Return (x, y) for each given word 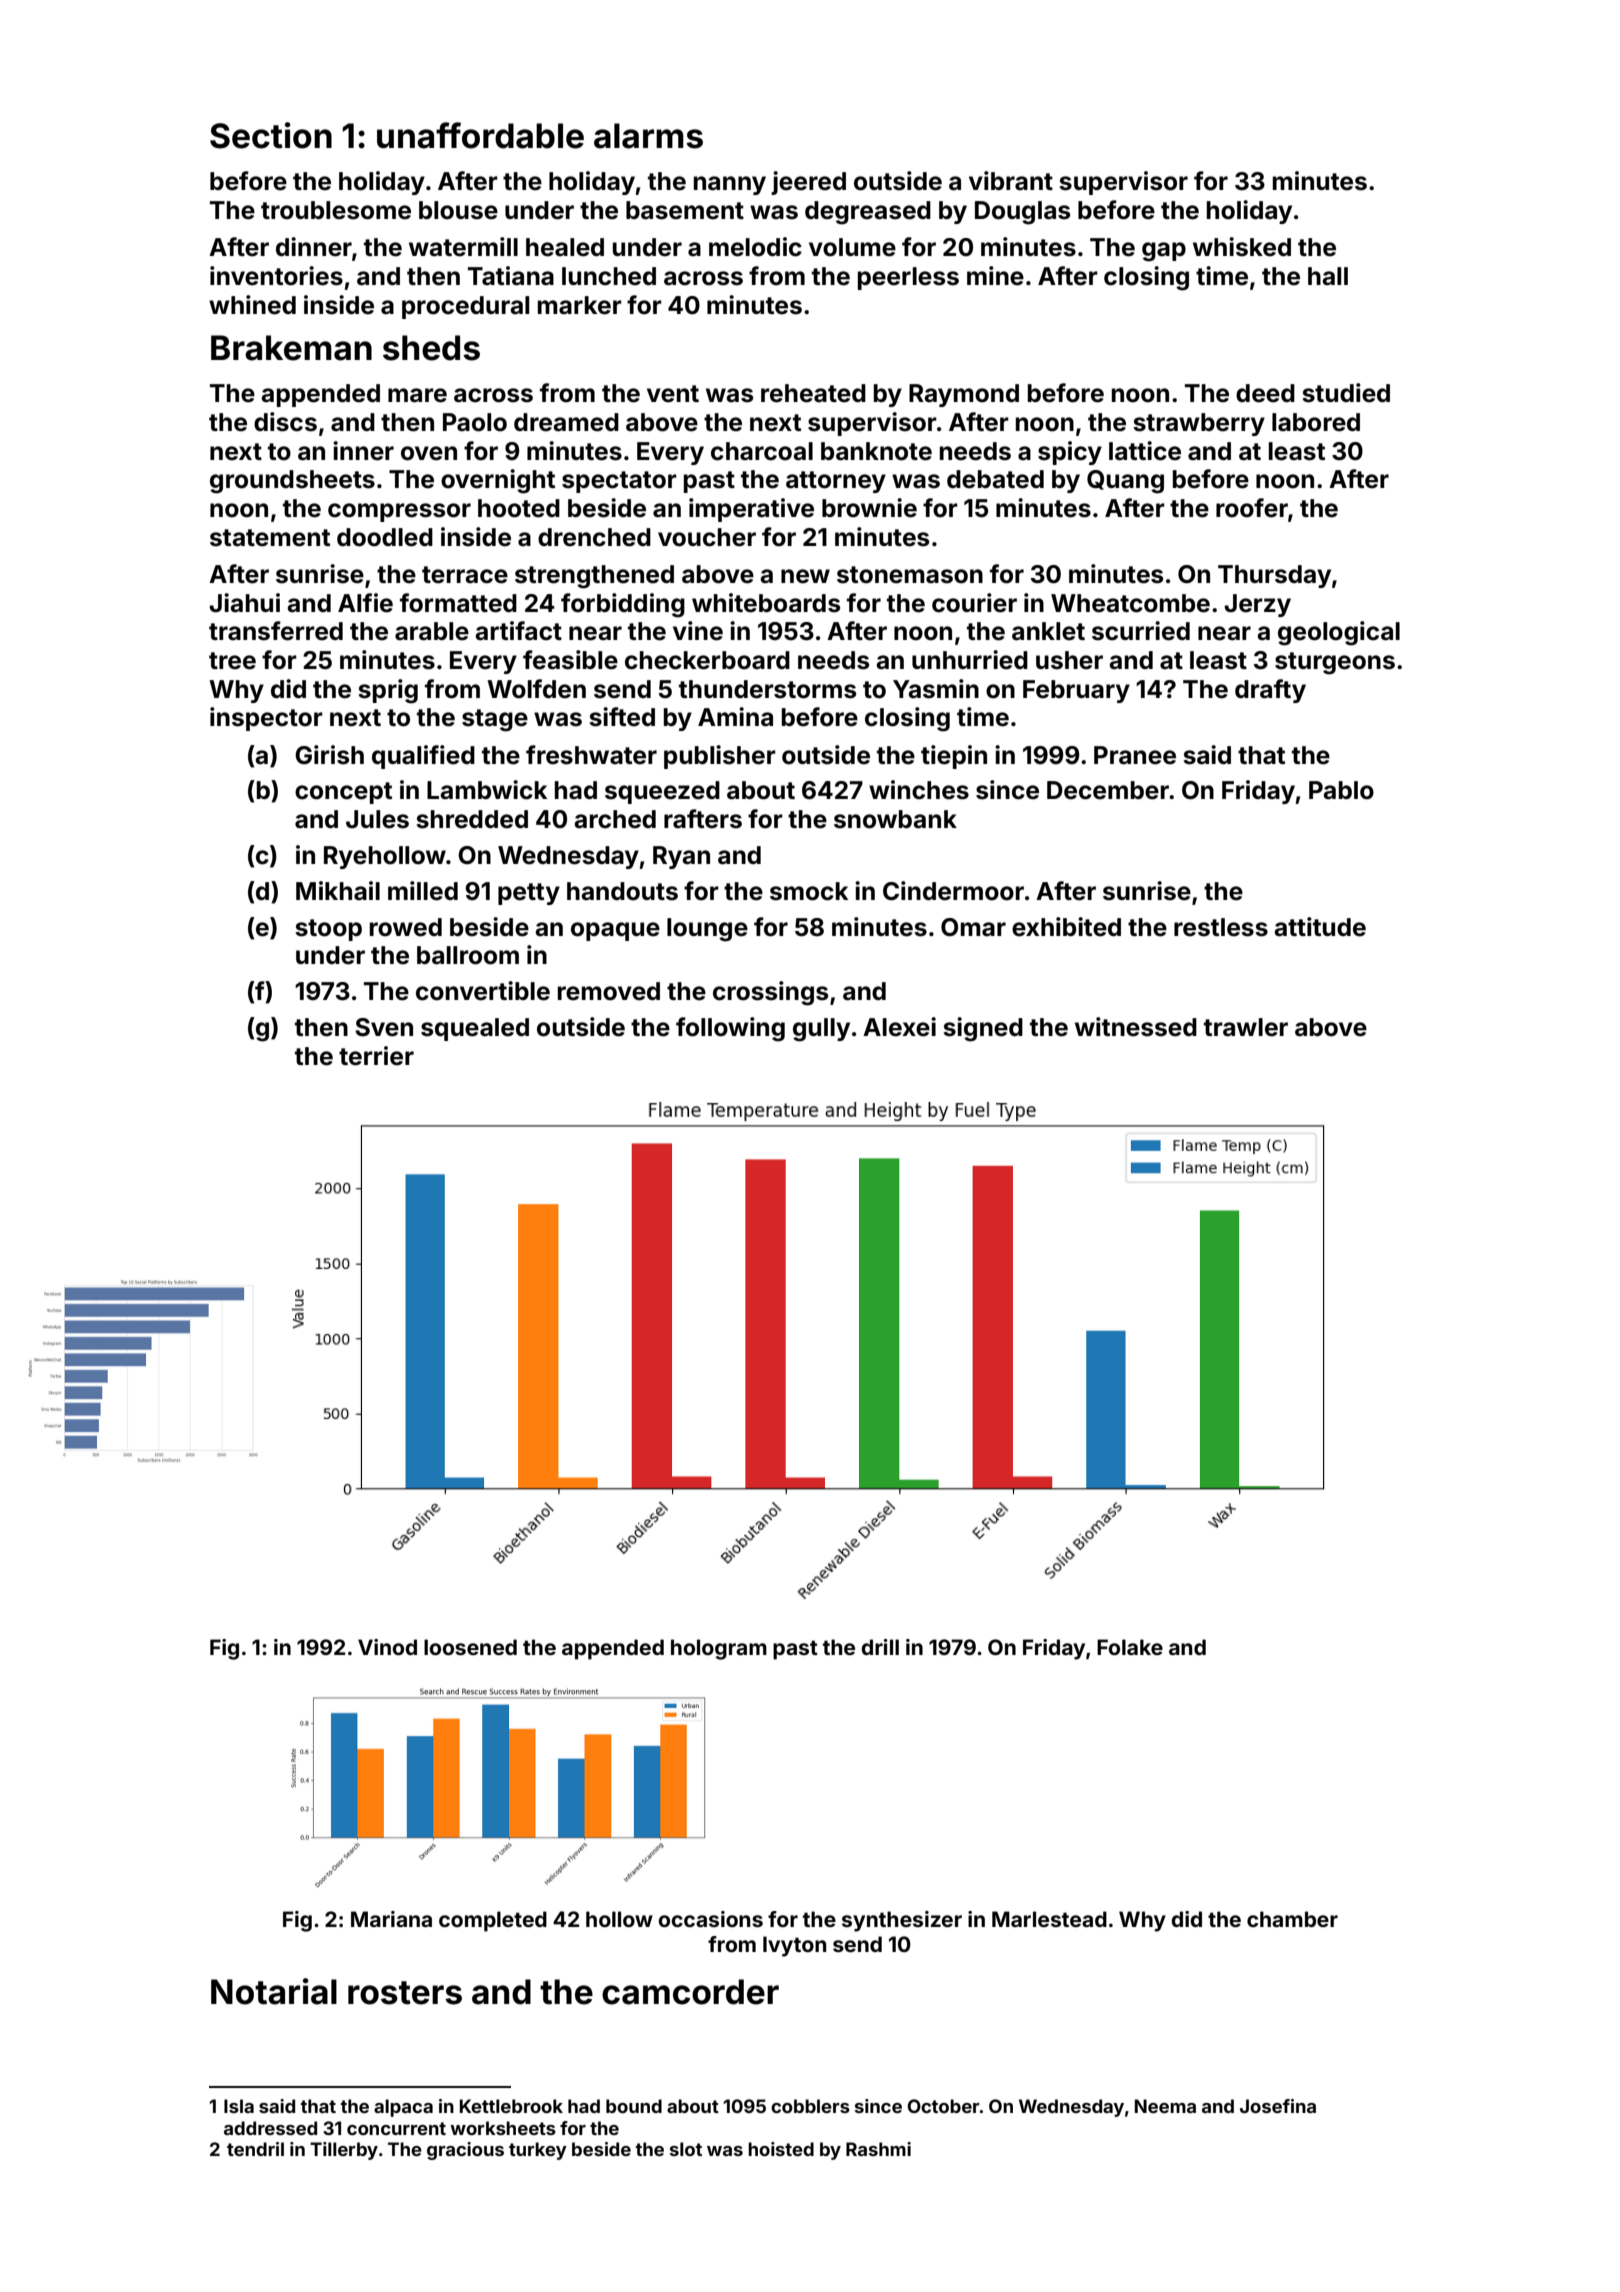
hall (1328, 276)
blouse (458, 210)
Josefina (1278, 2106)
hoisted (781, 2149)
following (730, 1029)
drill (880, 1647)
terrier (376, 1056)
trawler (1246, 1027)
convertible (483, 991)
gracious (465, 2151)
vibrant (1011, 180)
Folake (1130, 1647)
